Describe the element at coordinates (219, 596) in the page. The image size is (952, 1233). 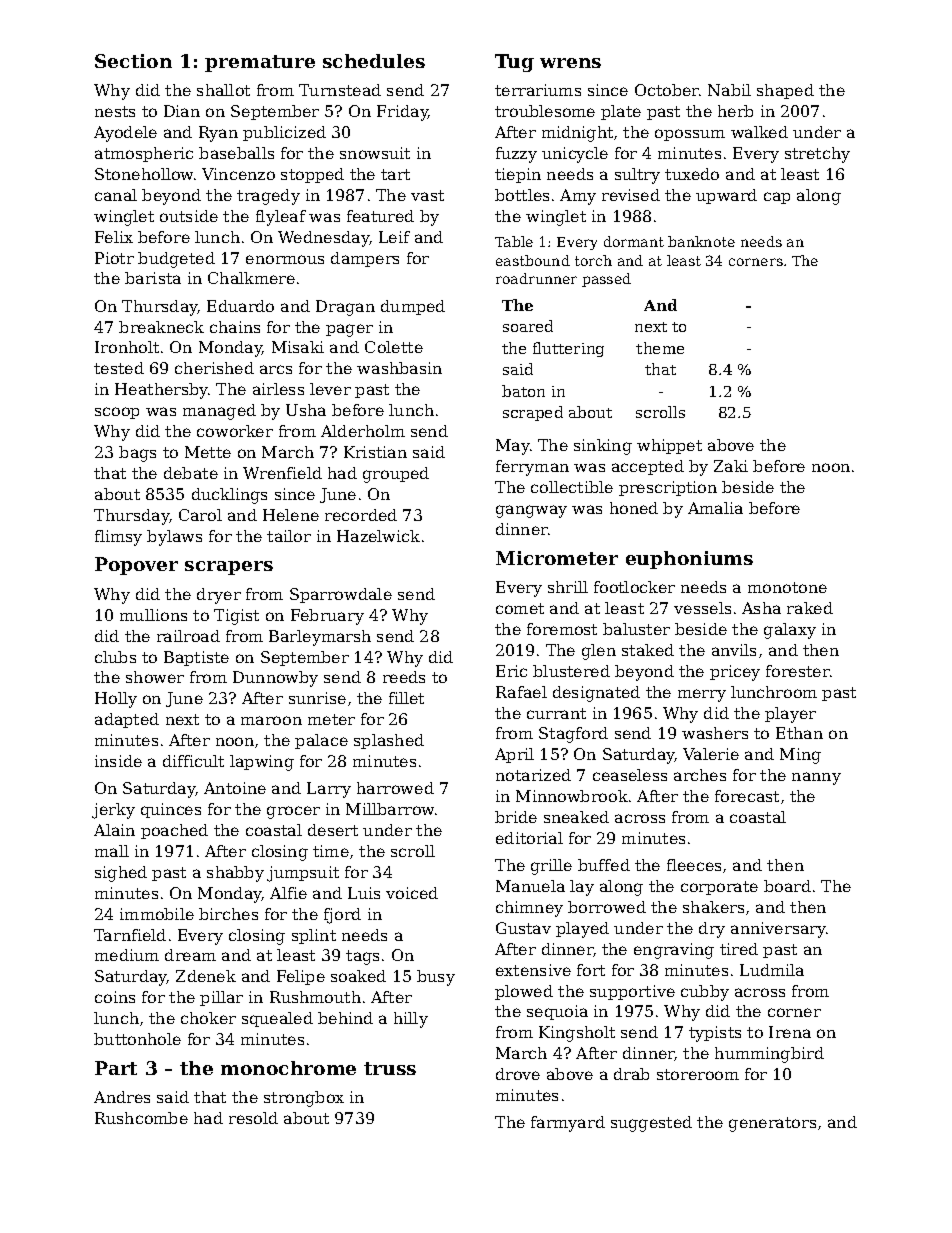
I see `dryer` at that location.
